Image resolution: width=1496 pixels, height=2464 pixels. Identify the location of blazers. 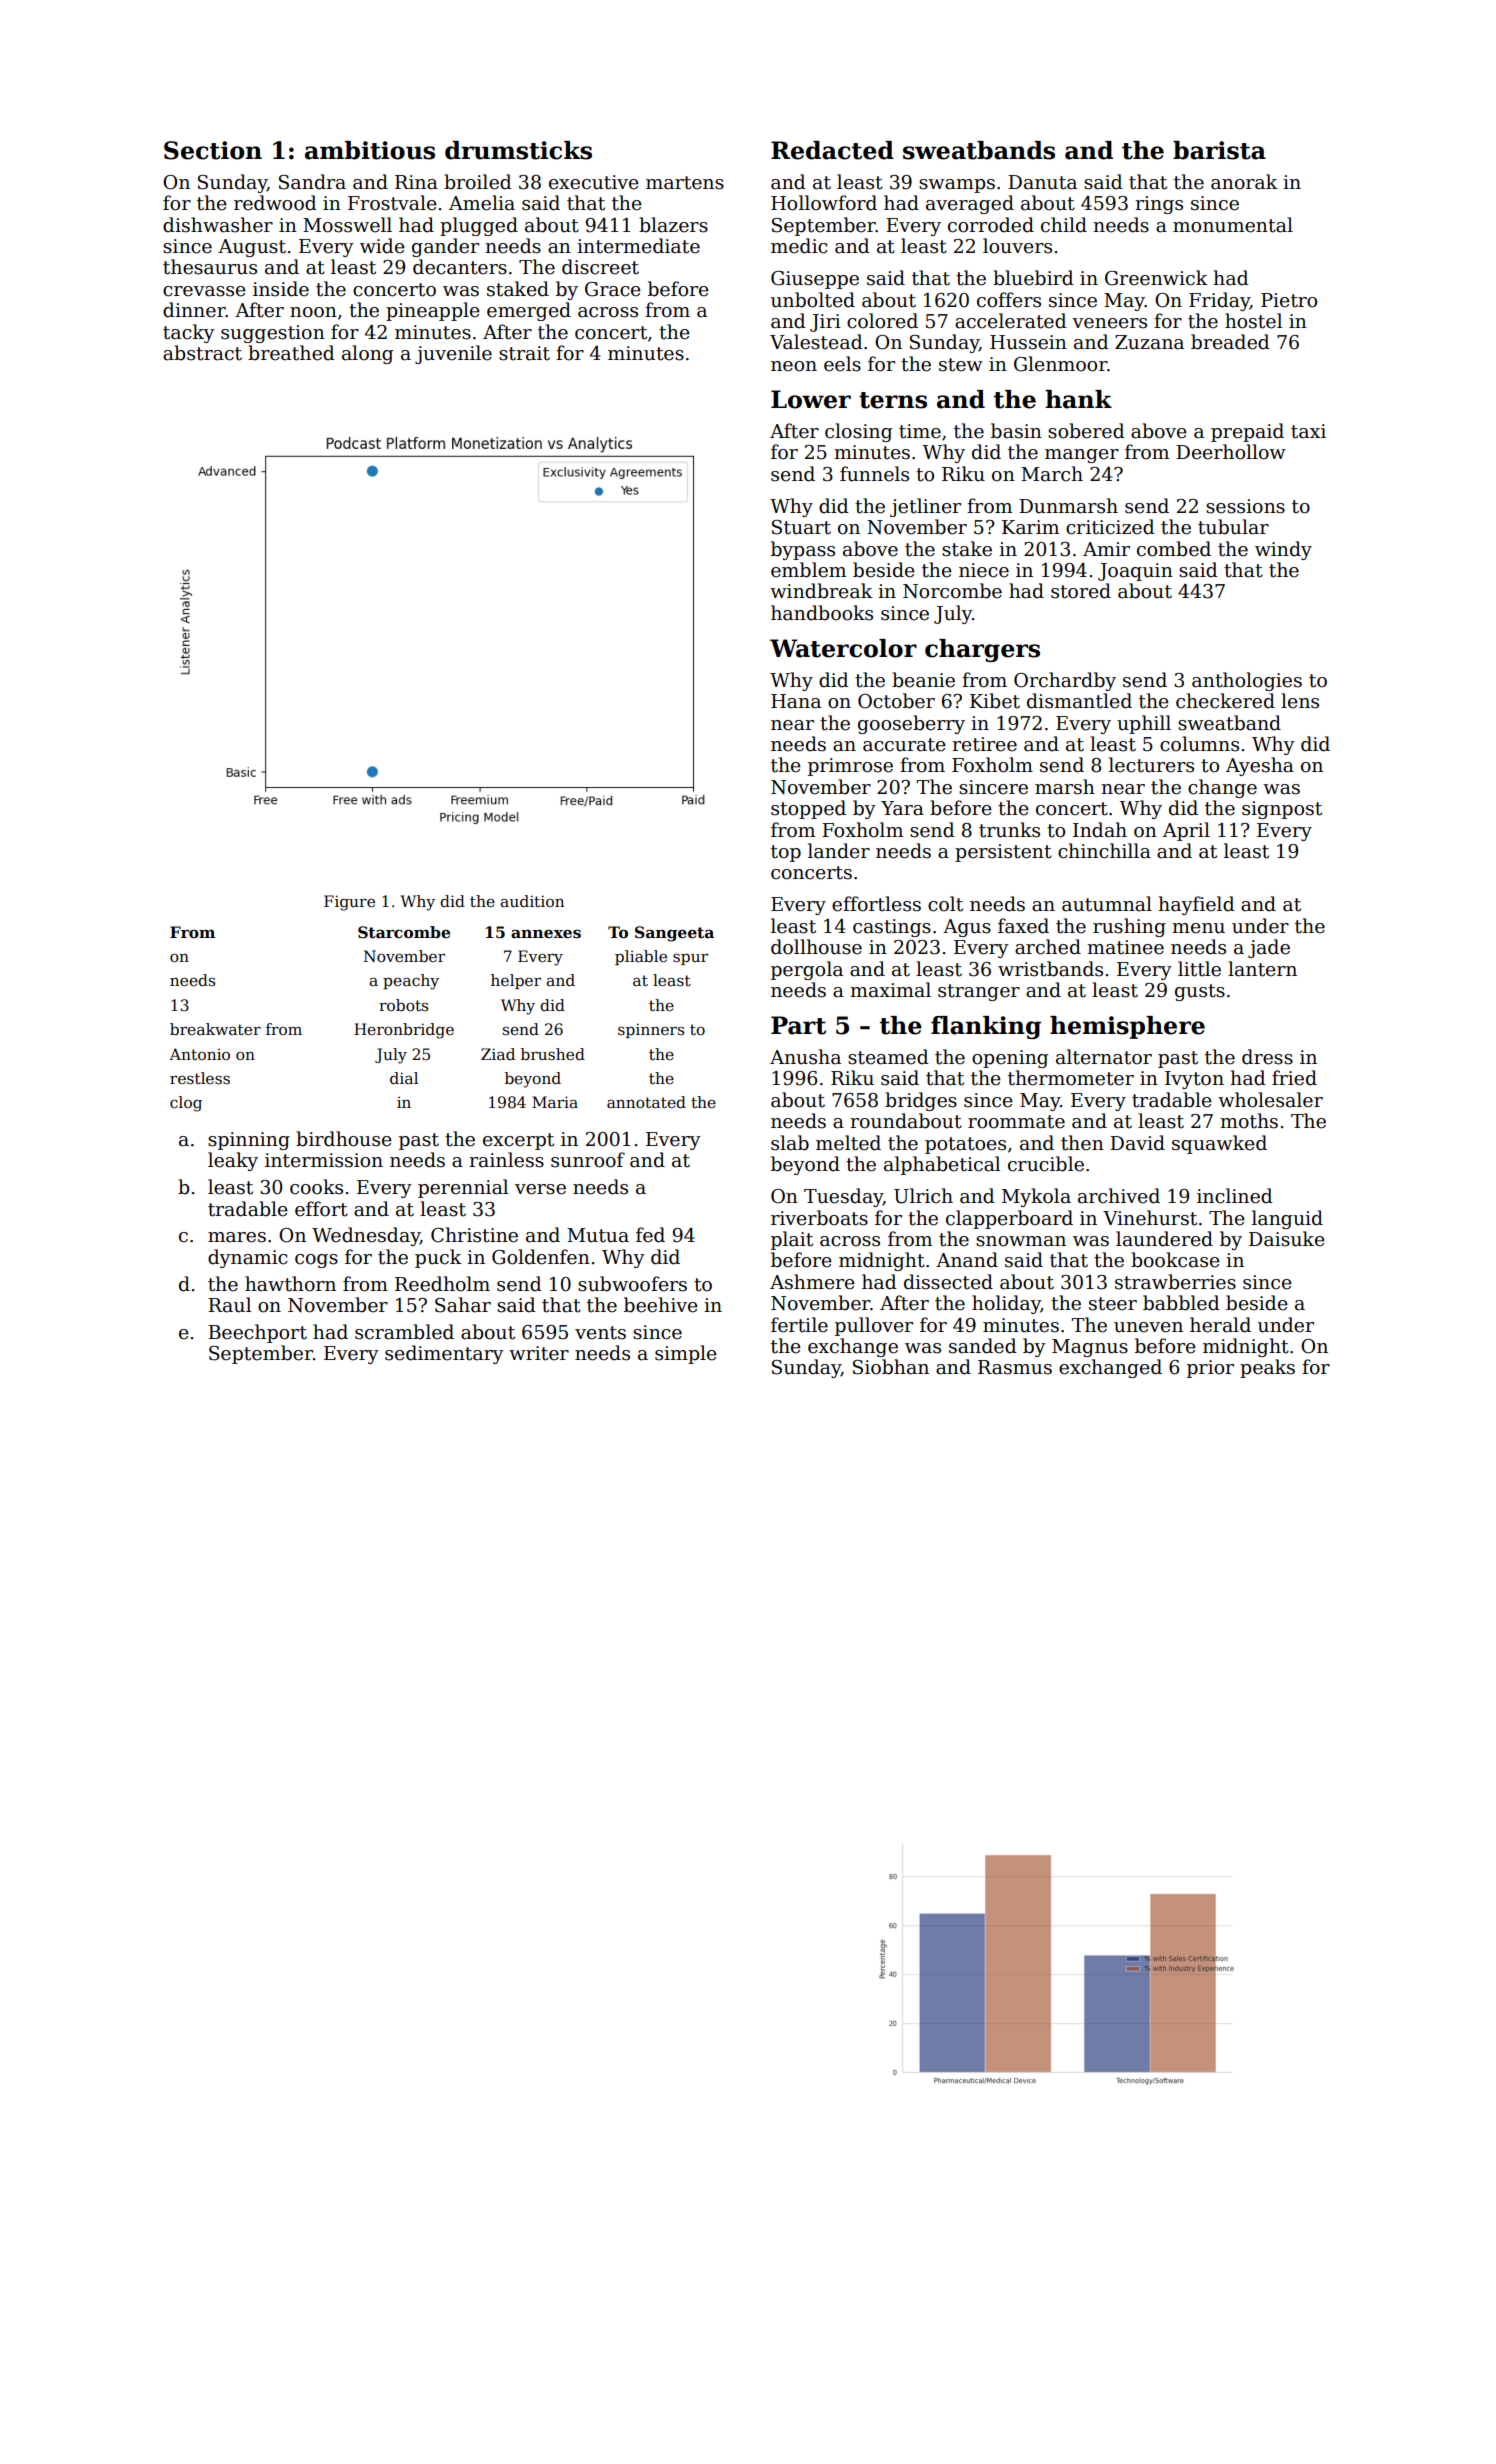
(673, 225).
